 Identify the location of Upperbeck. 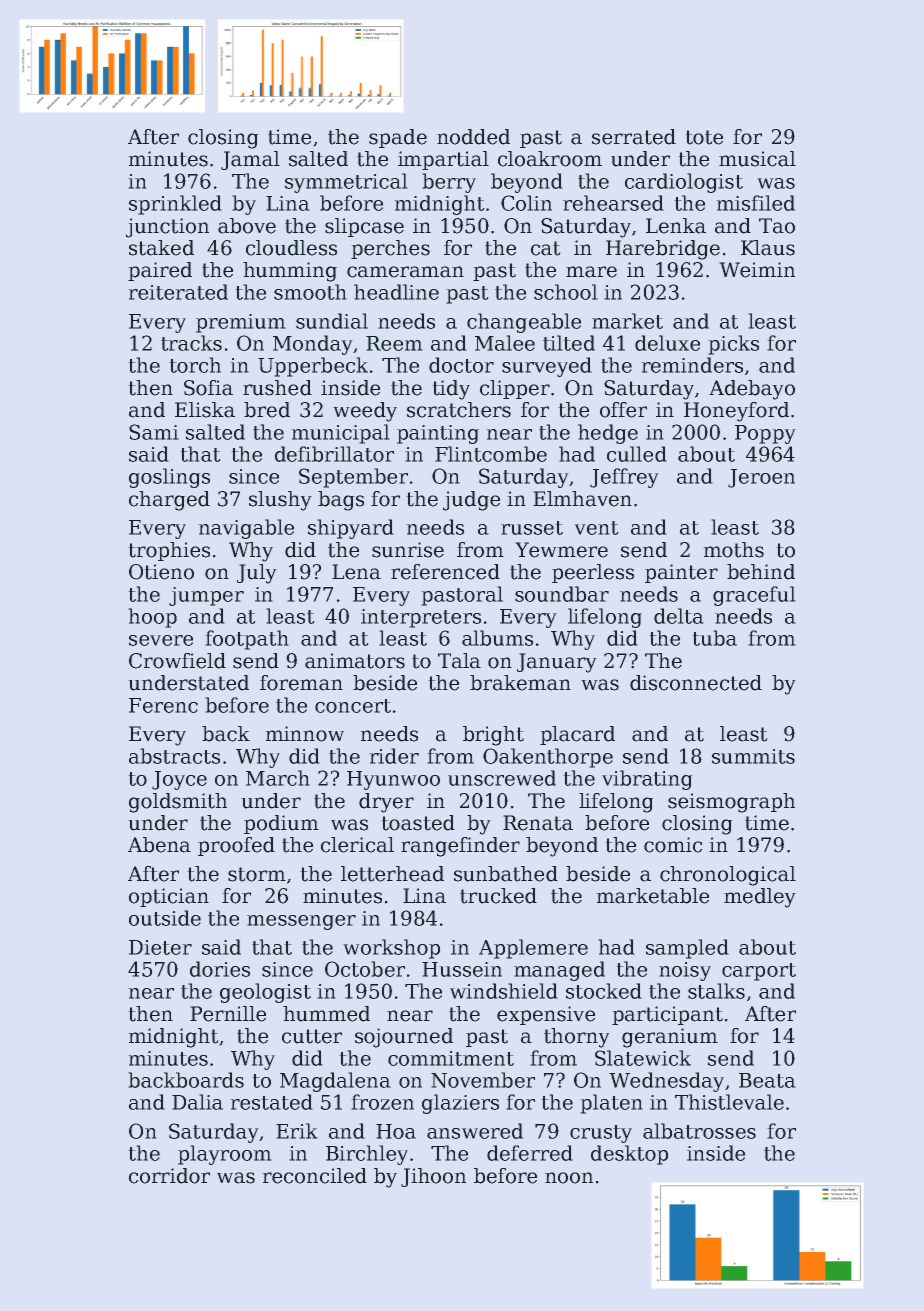
(313, 367).
